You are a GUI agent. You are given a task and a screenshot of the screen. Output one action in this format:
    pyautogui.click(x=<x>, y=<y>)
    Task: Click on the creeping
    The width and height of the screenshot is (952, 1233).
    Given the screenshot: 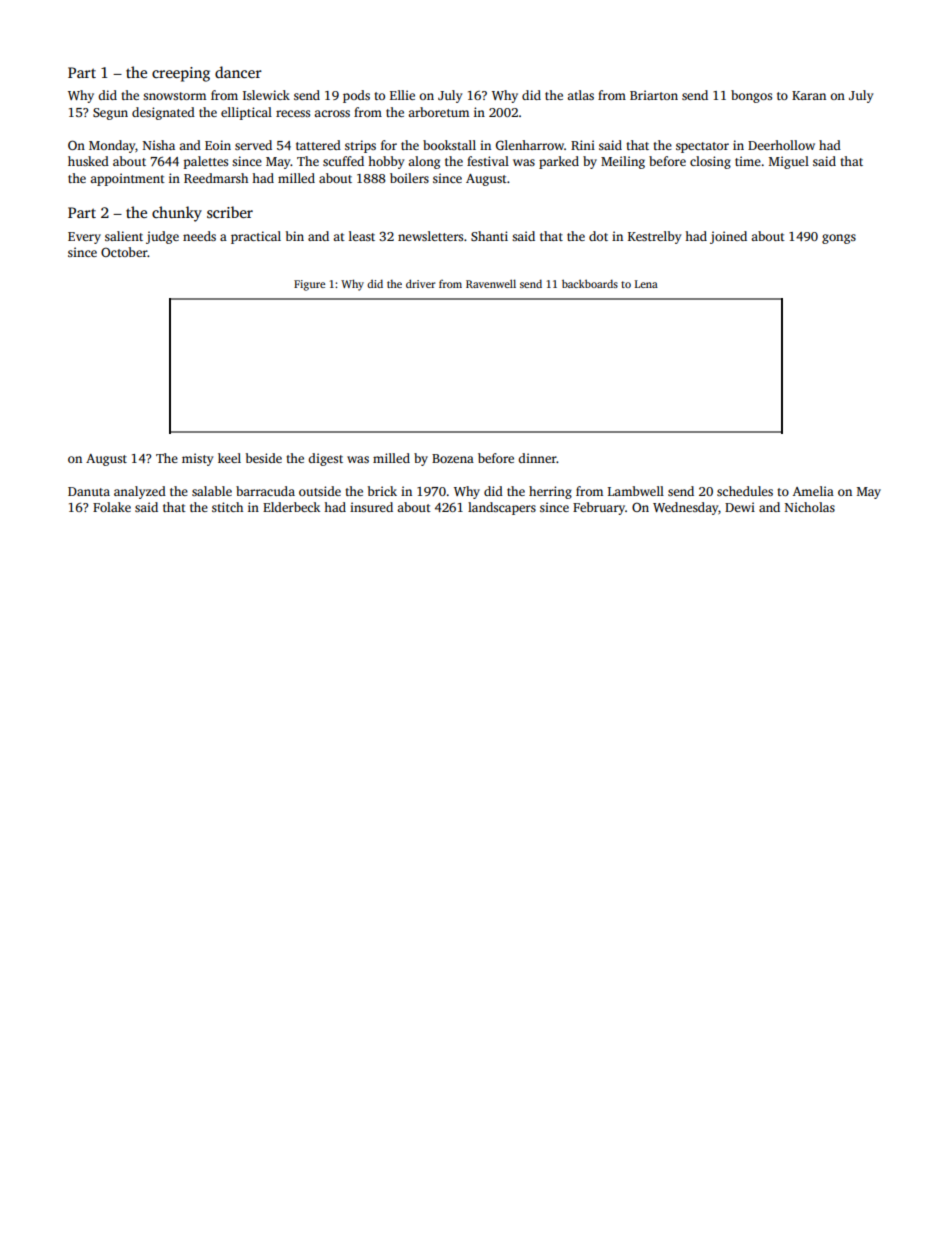 What is the action you would take?
    pyautogui.click(x=181, y=74)
